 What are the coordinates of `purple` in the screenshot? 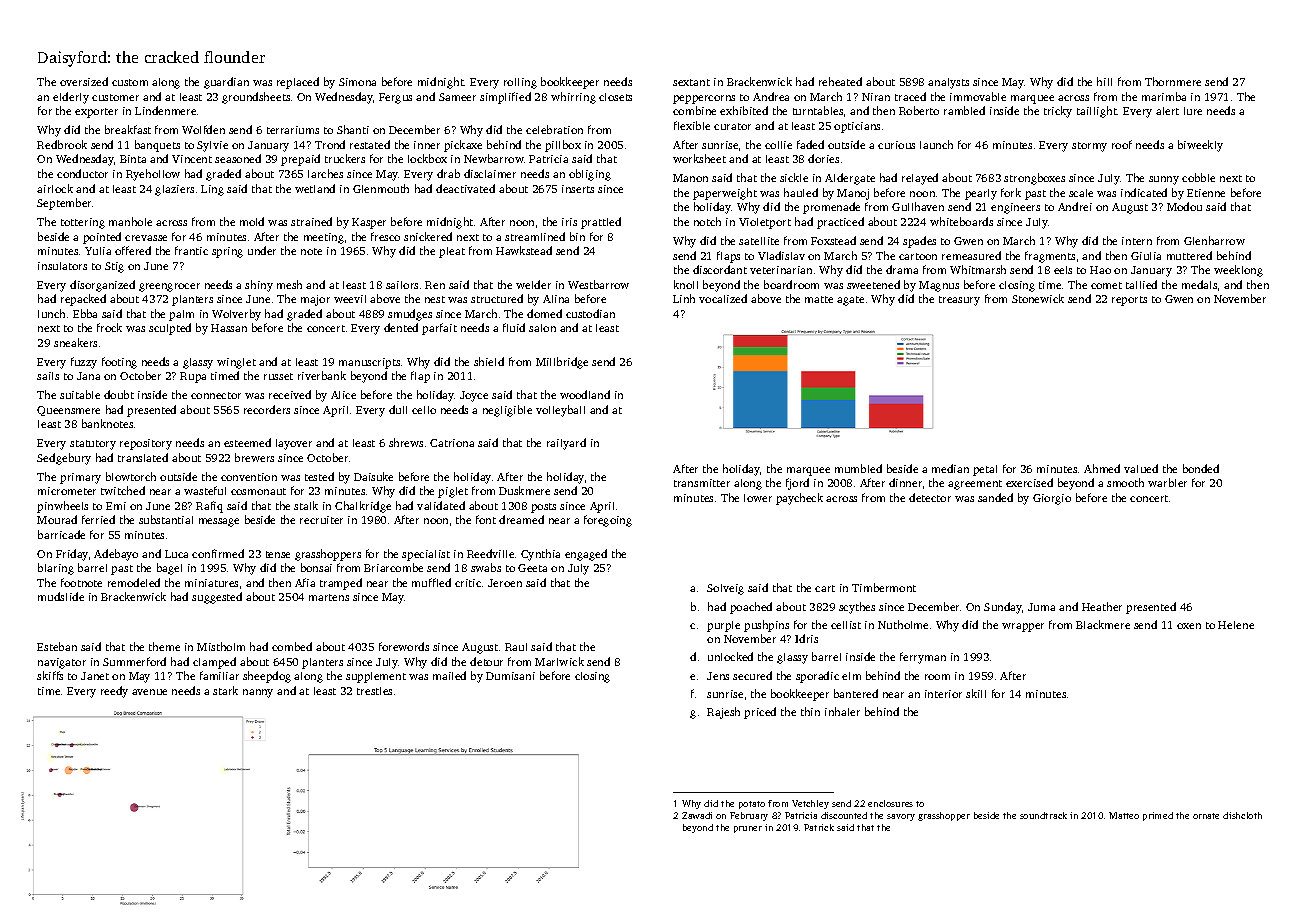 It's located at (723, 626).
